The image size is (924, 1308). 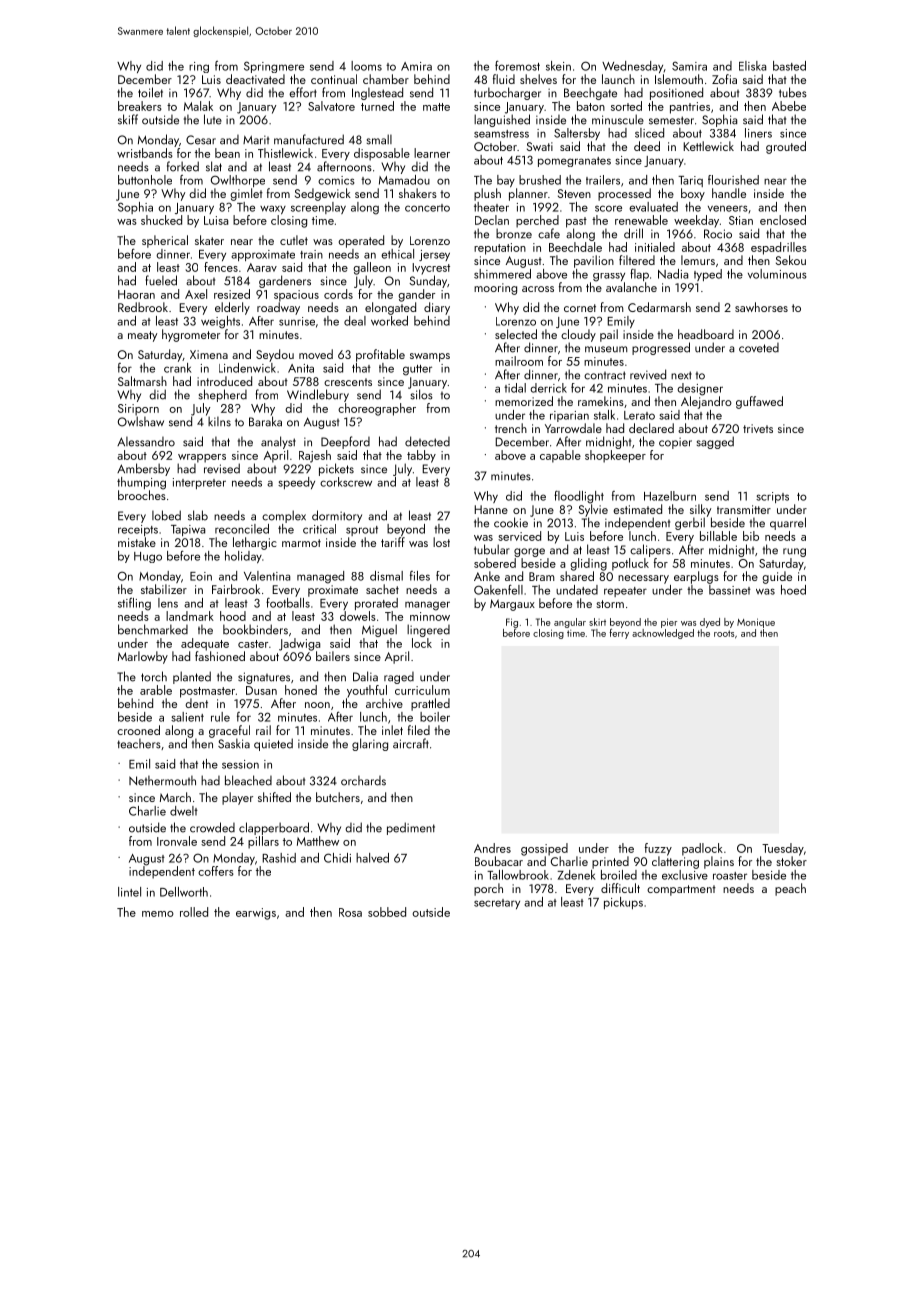 What do you see at coordinates (488, 889) in the screenshot?
I see `porch` at bounding box center [488, 889].
